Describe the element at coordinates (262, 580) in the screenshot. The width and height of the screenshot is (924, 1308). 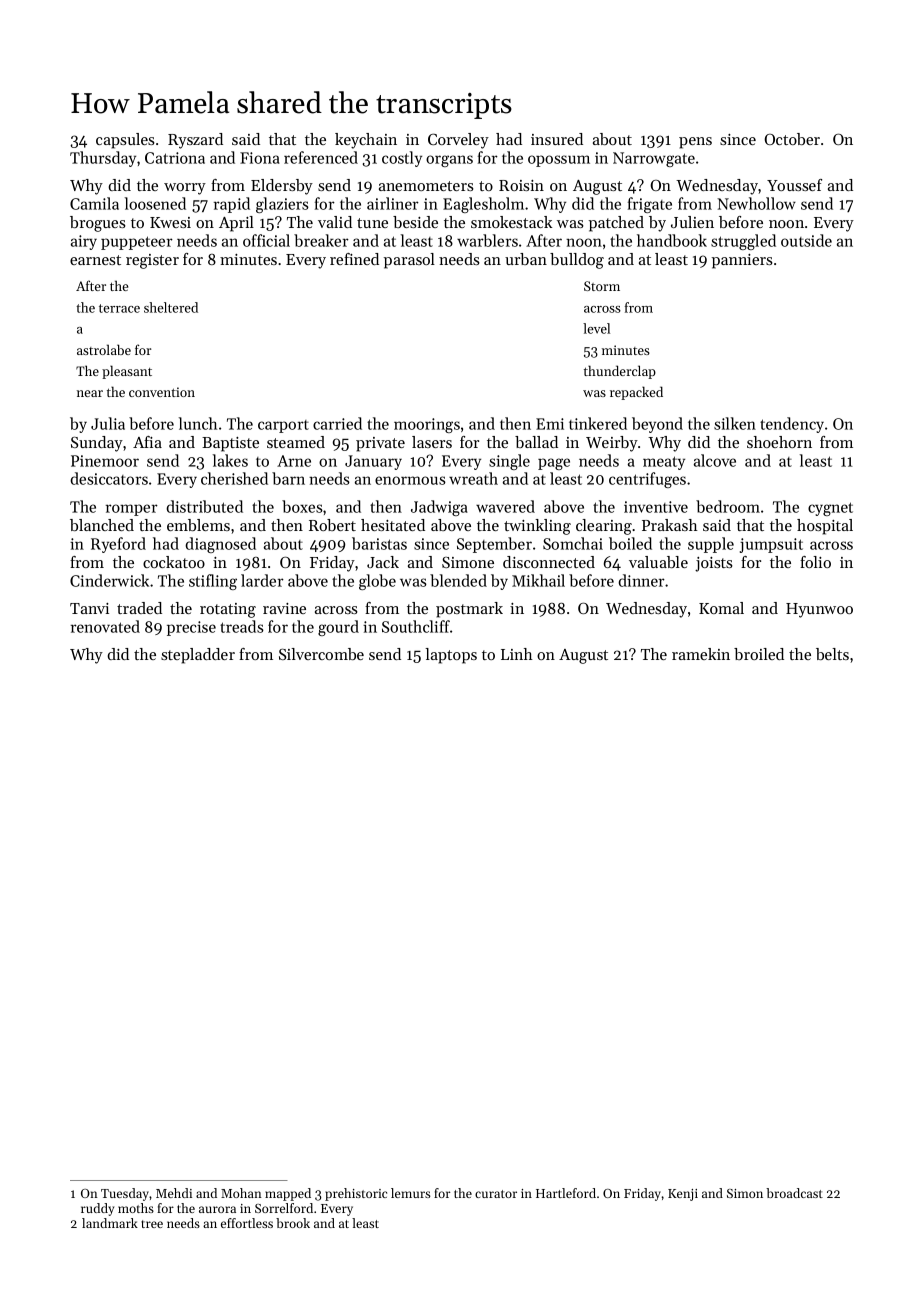
I see `larder` at that location.
